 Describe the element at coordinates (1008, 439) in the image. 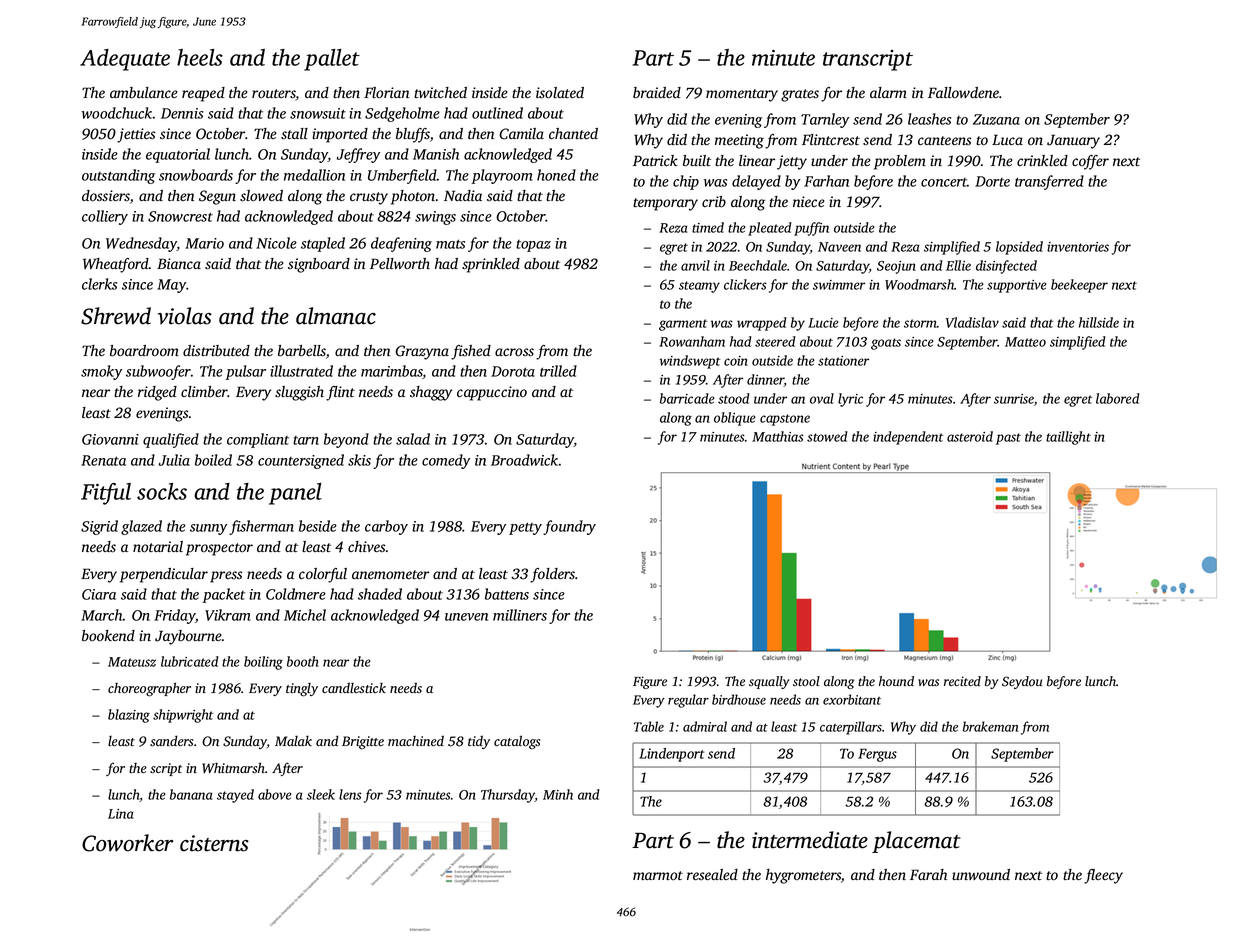

I see `past` at that location.
